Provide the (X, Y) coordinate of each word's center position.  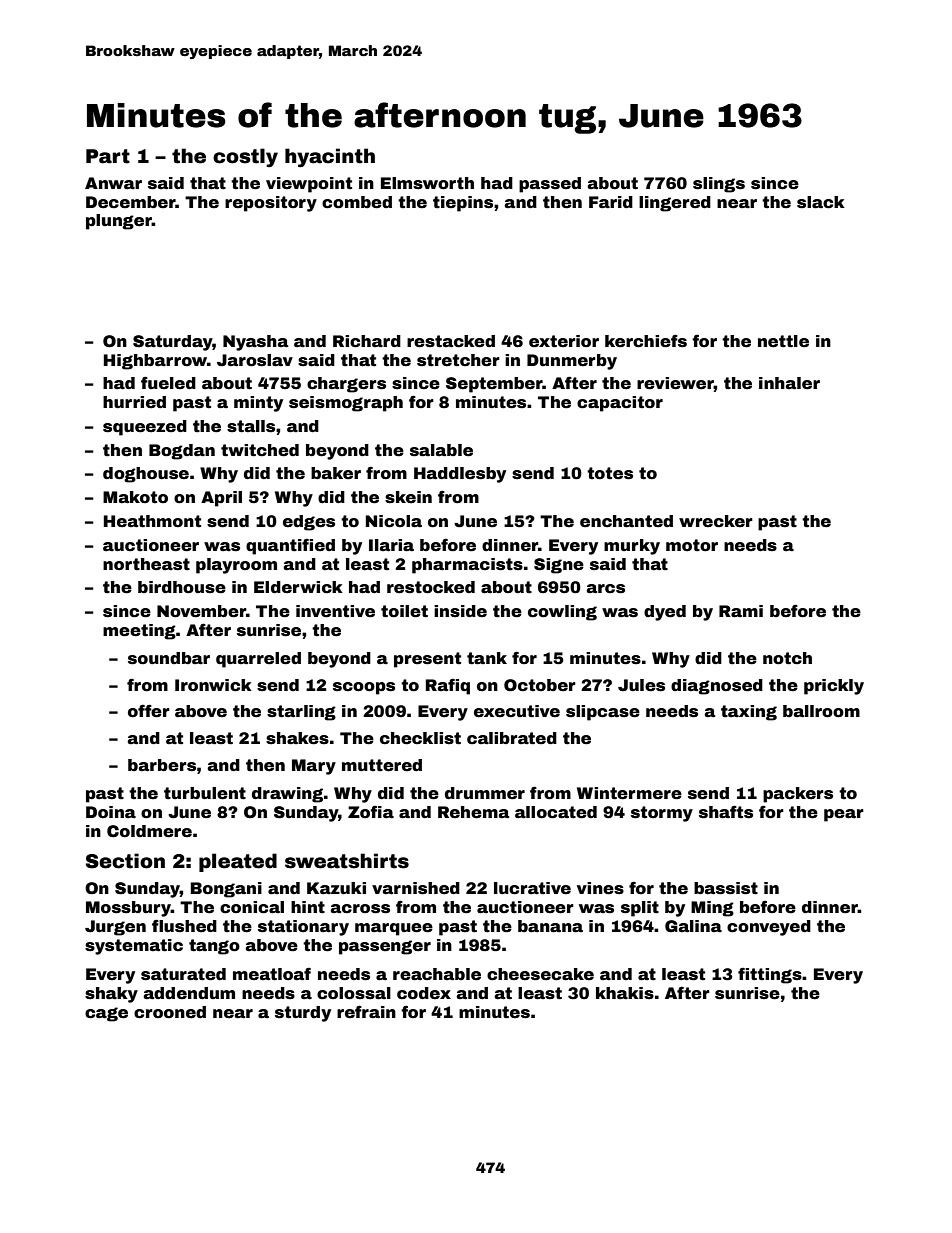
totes (610, 473)
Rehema (473, 812)
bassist (726, 888)
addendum (189, 993)
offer (149, 711)
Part (108, 156)
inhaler (789, 383)
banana (550, 926)
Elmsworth (427, 183)
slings (719, 185)
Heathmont (152, 521)
